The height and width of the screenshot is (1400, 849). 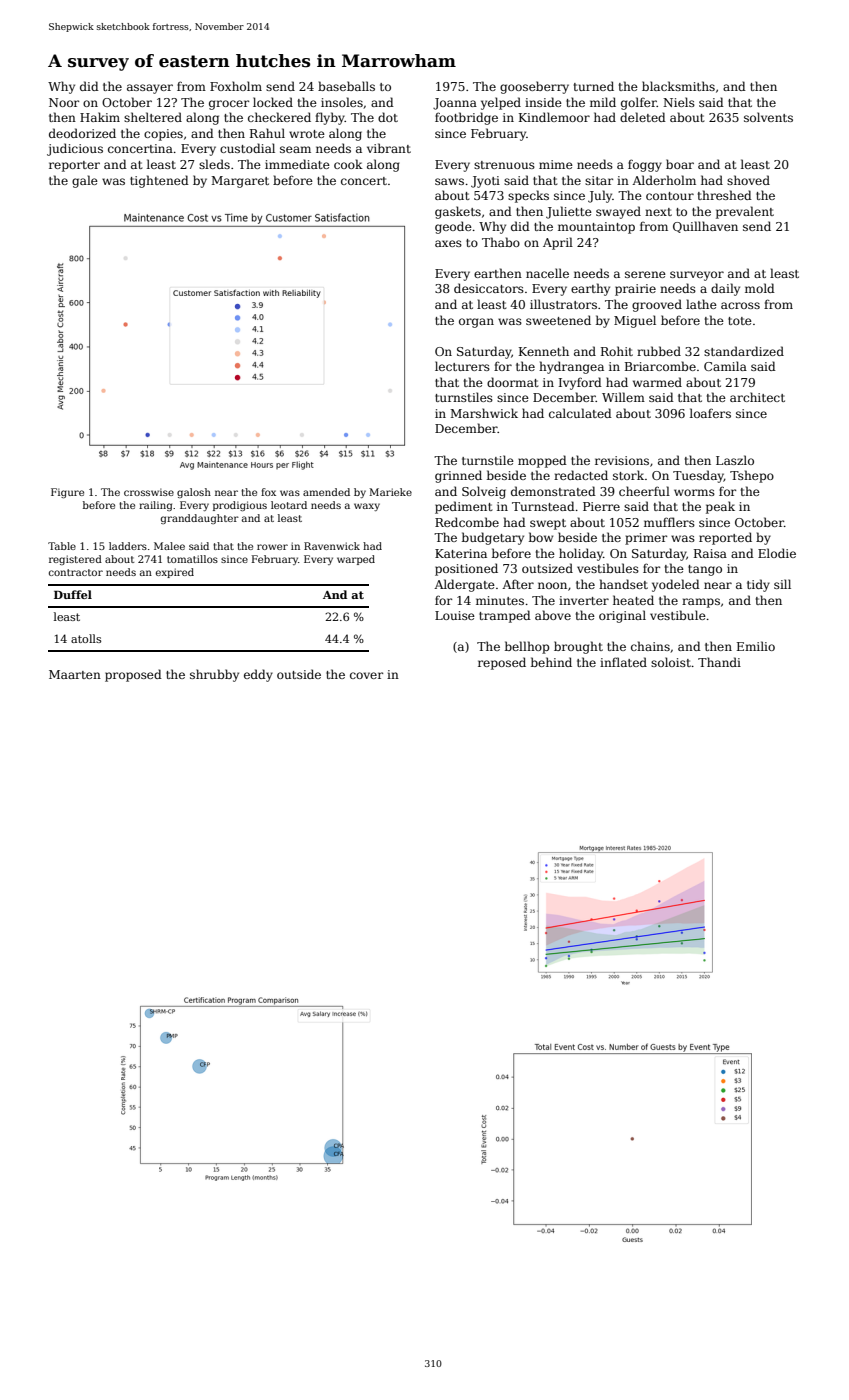 What do you see at coordinates (458, 476) in the screenshot?
I see `grinned` at bounding box center [458, 476].
